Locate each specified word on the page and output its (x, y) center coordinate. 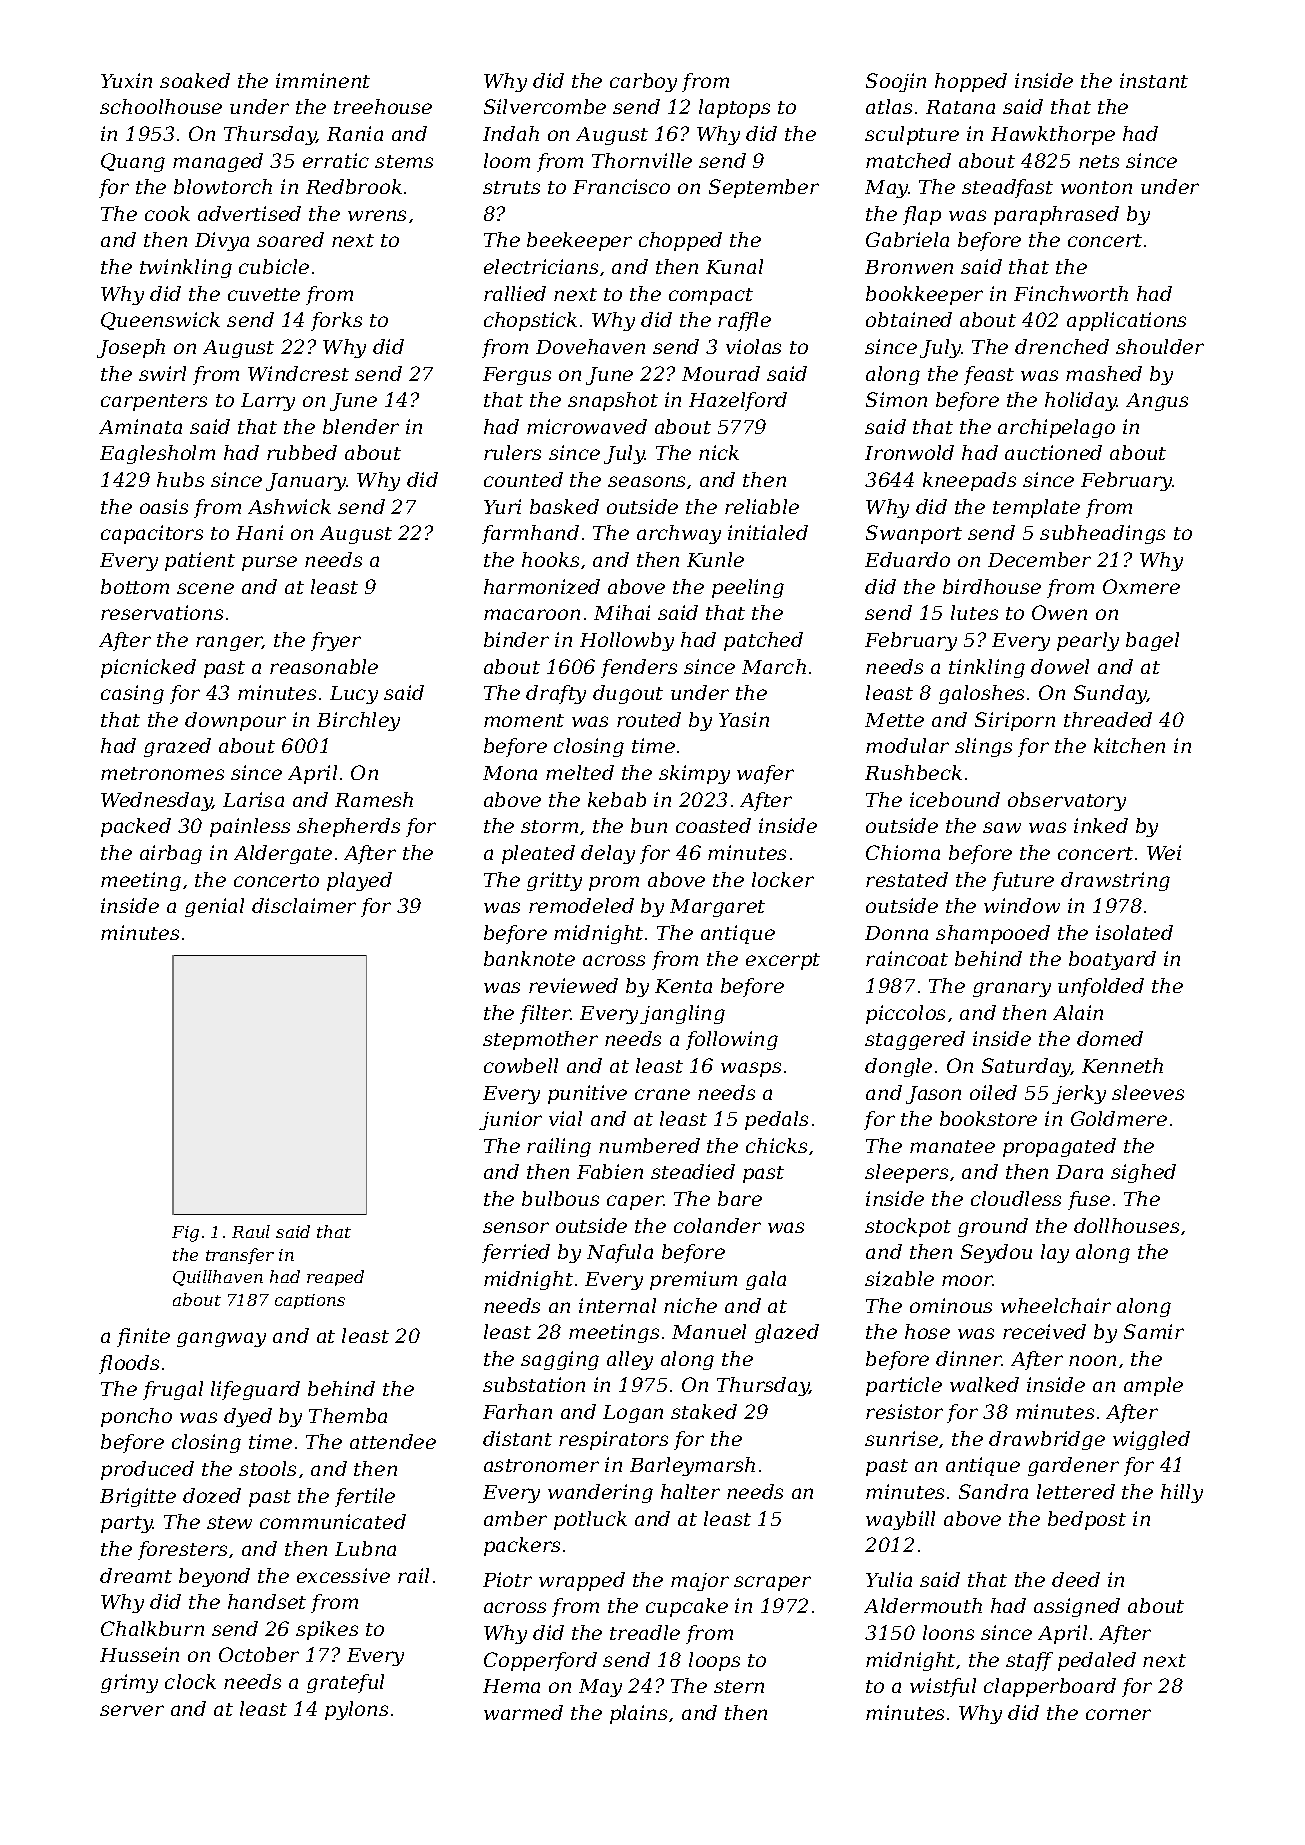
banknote (529, 958)
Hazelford (738, 401)
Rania (355, 133)
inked (1101, 825)
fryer (336, 641)
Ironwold (909, 452)
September (764, 188)
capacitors (152, 534)
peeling (748, 588)
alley (630, 1360)
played (359, 881)
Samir (1154, 1331)
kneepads (969, 481)
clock (190, 1681)
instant (1154, 80)
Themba (348, 1415)
